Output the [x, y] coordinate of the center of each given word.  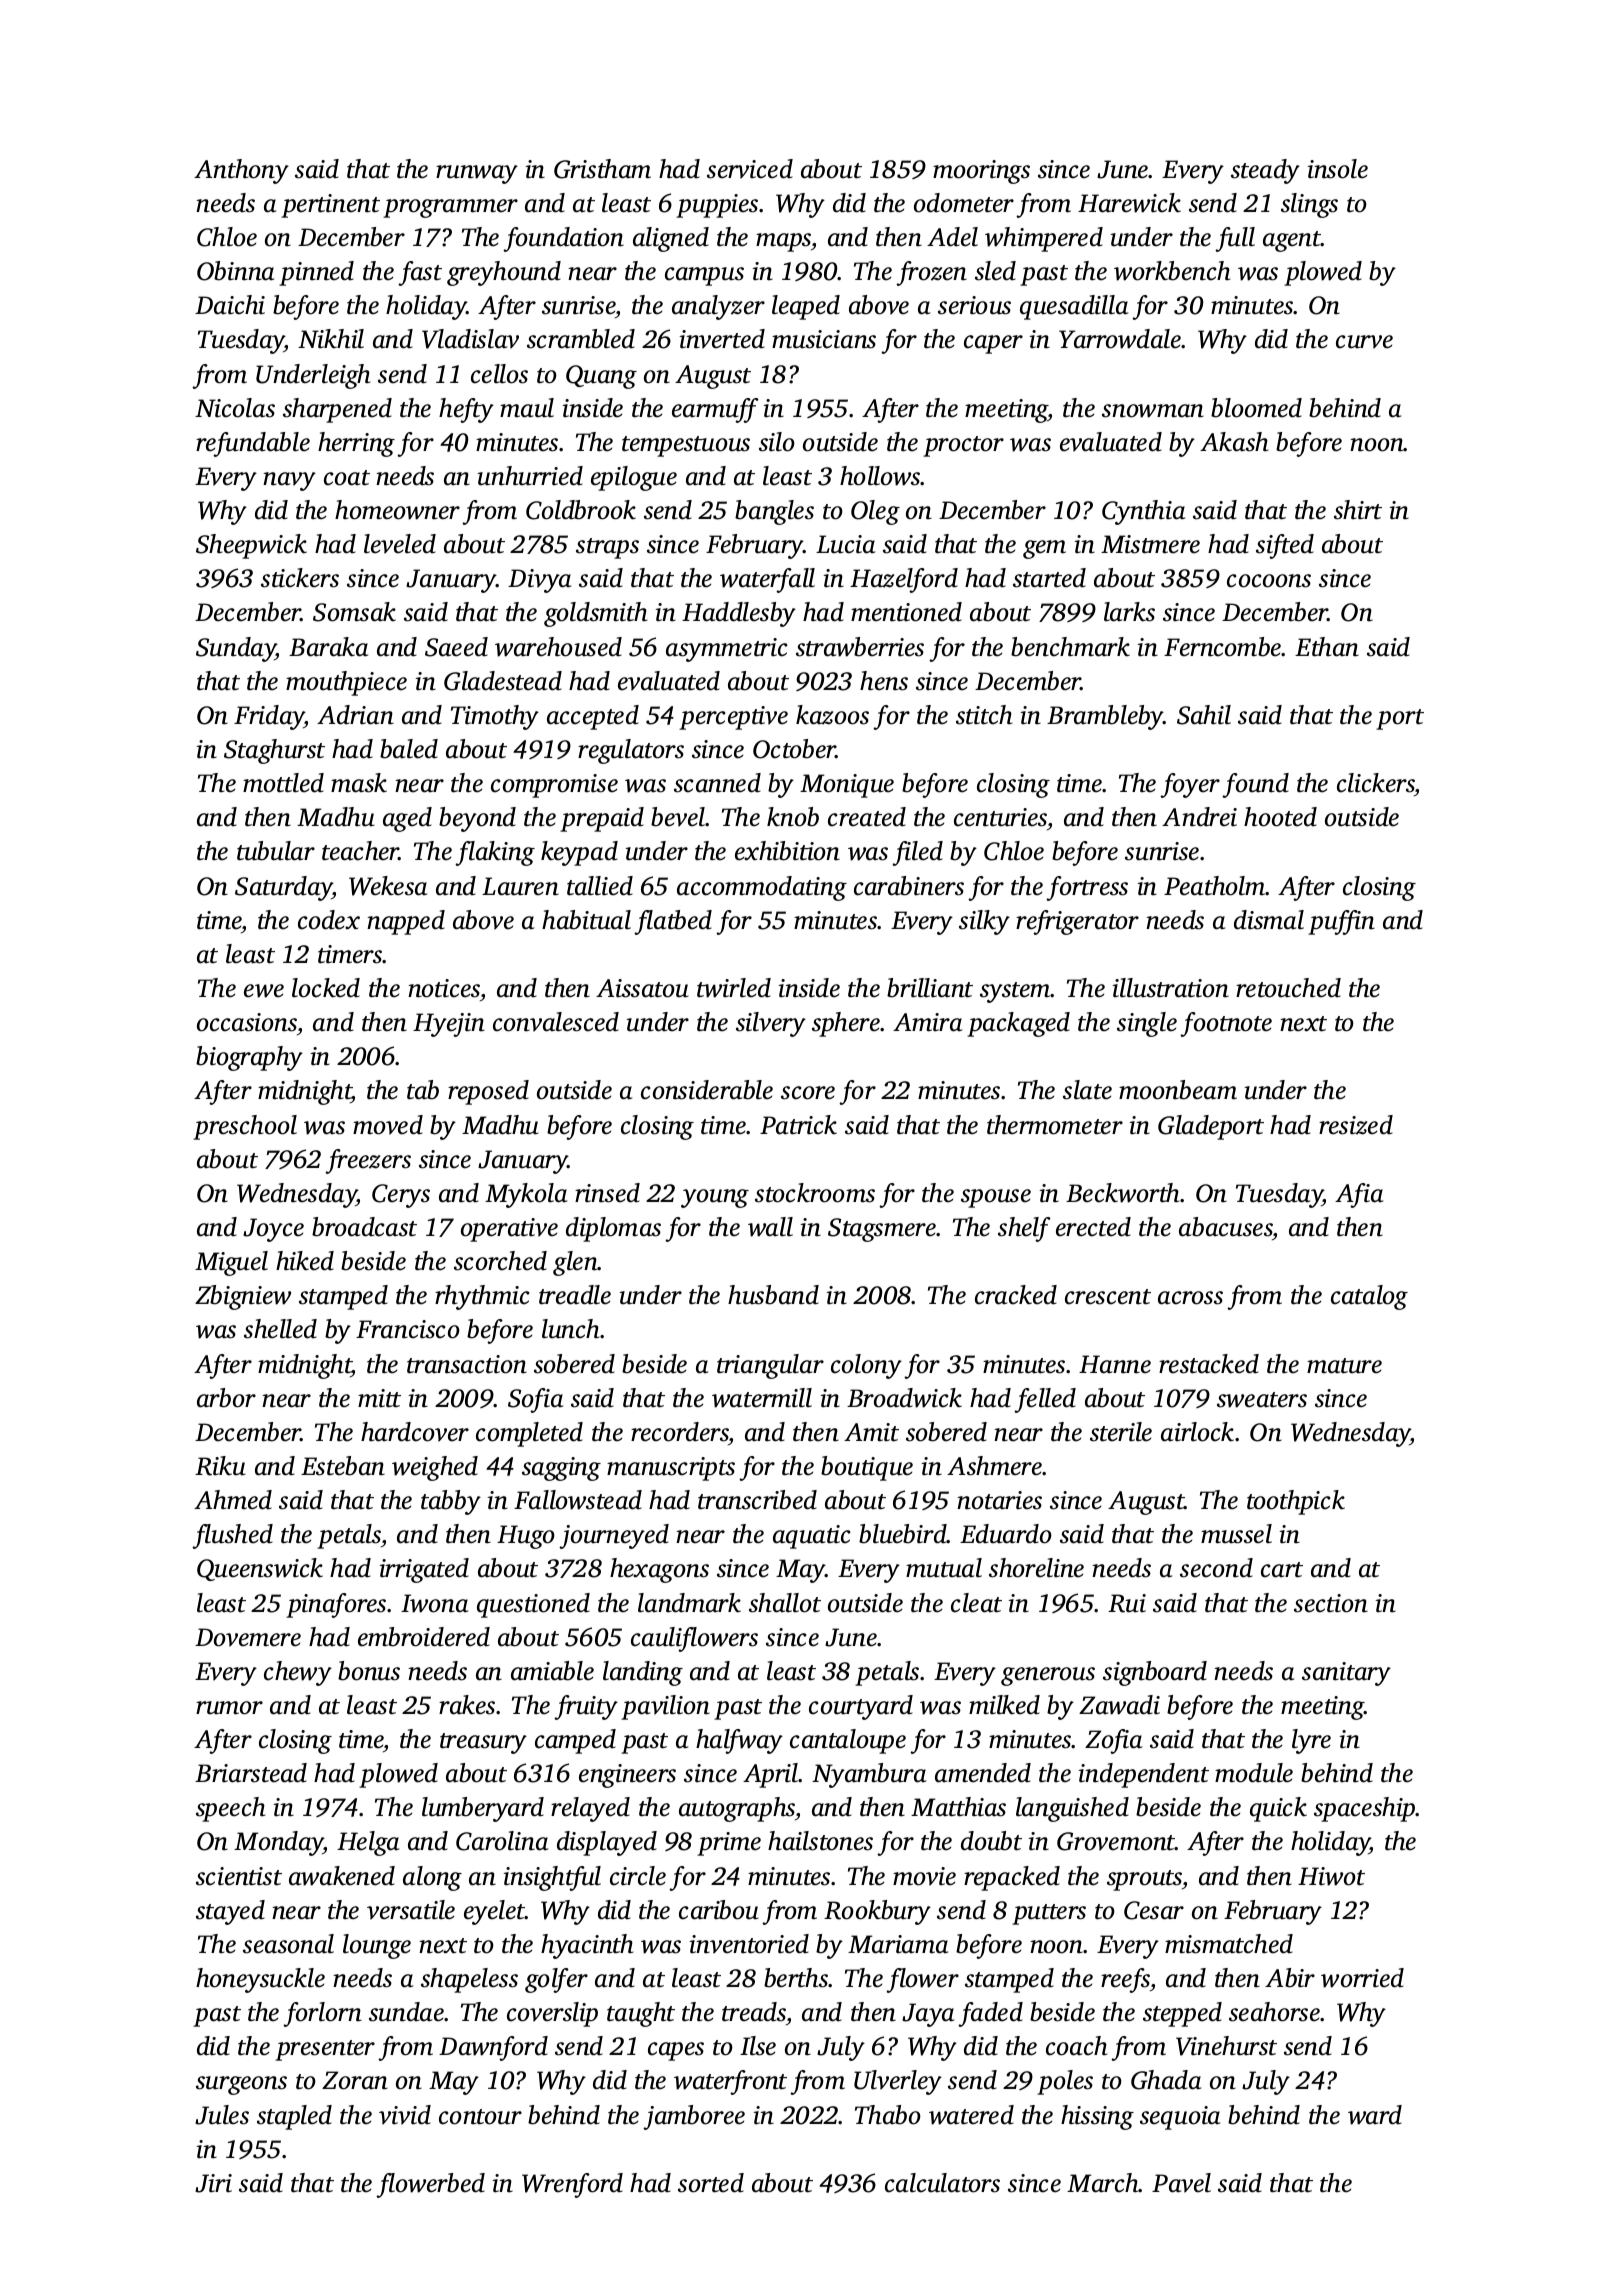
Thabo [888, 2115]
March [1103, 2183]
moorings [981, 172]
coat [347, 478]
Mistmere [1150, 544]
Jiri [213, 2183]
